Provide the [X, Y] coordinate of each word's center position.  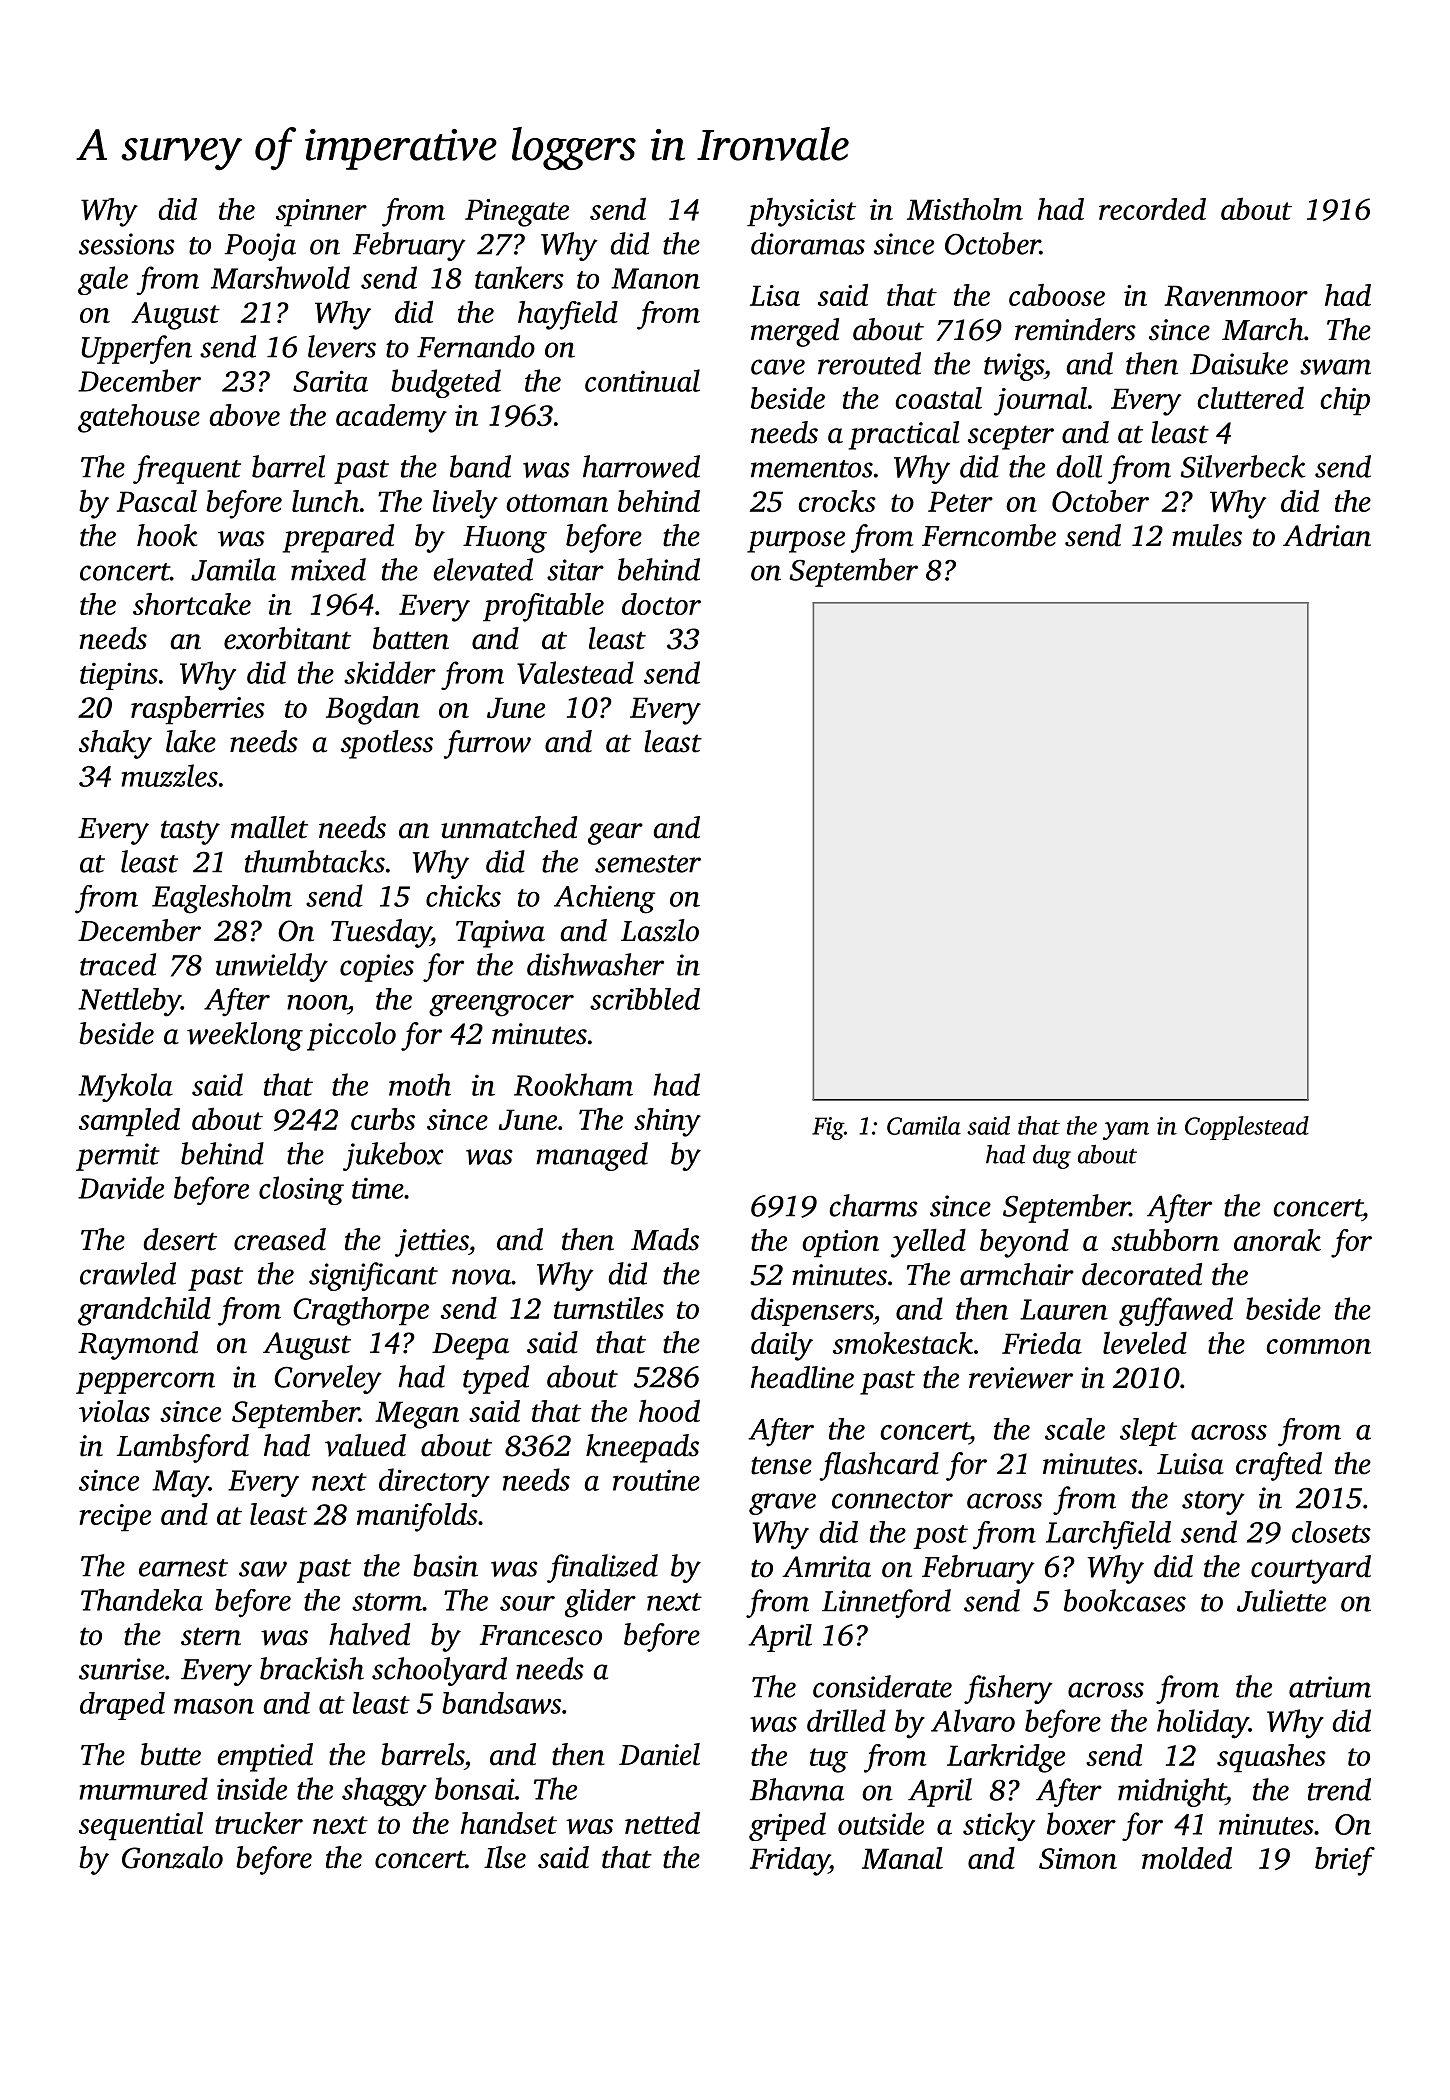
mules [1207, 535]
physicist [801, 212]
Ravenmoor [1236, 295]
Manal [902, 1858]
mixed [328, 569]
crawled [128, 1273]
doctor [661, 604]
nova [481, 1277]
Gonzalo [172, 1857]
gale [103, 280]
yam [1126, 1131]
